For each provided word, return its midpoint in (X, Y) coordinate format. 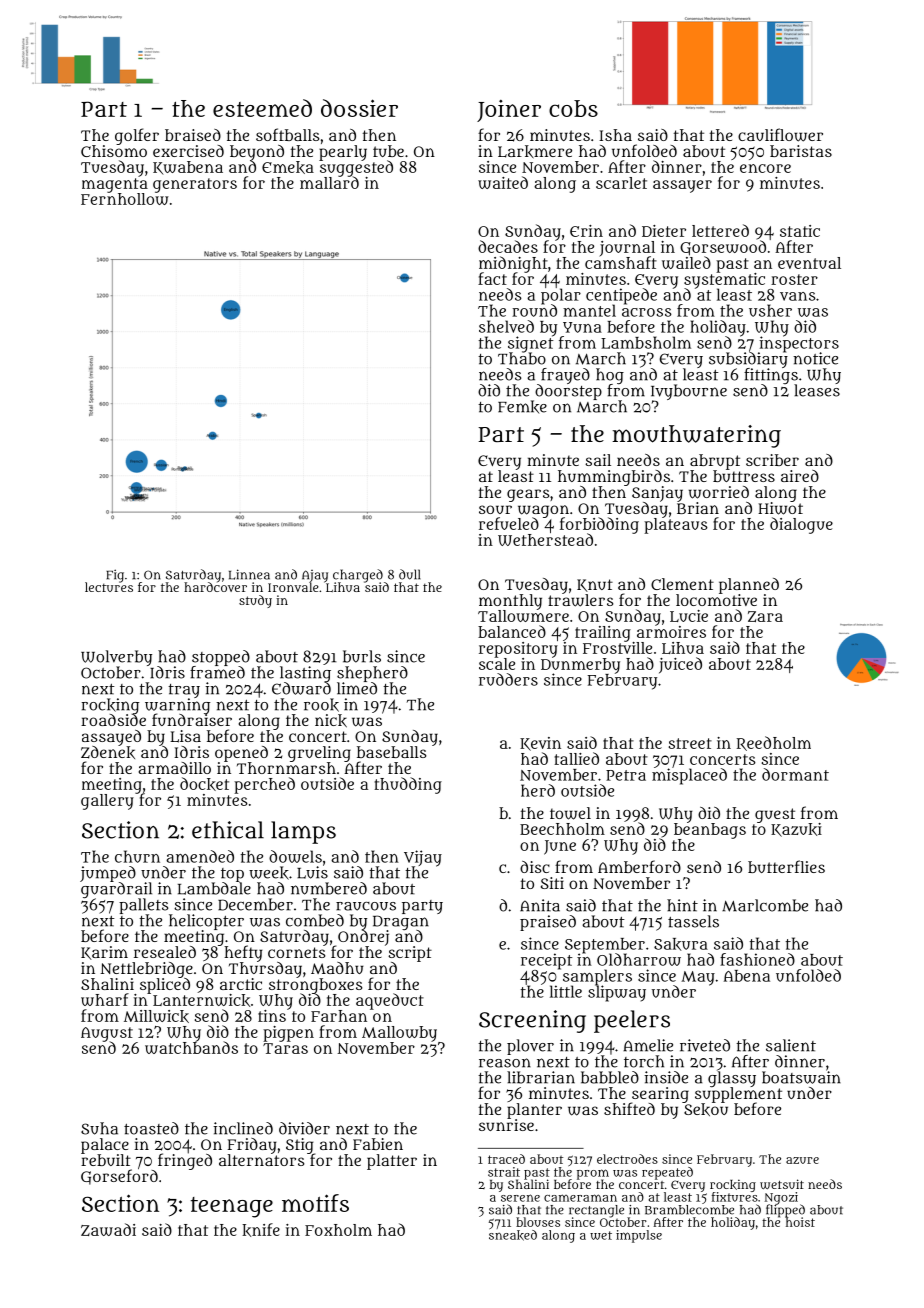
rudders (508, 679)
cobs (573, 108)
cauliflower (780, 135)
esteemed (262, 108)
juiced (680, 665)
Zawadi (108, 1229)
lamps (303, 832)
